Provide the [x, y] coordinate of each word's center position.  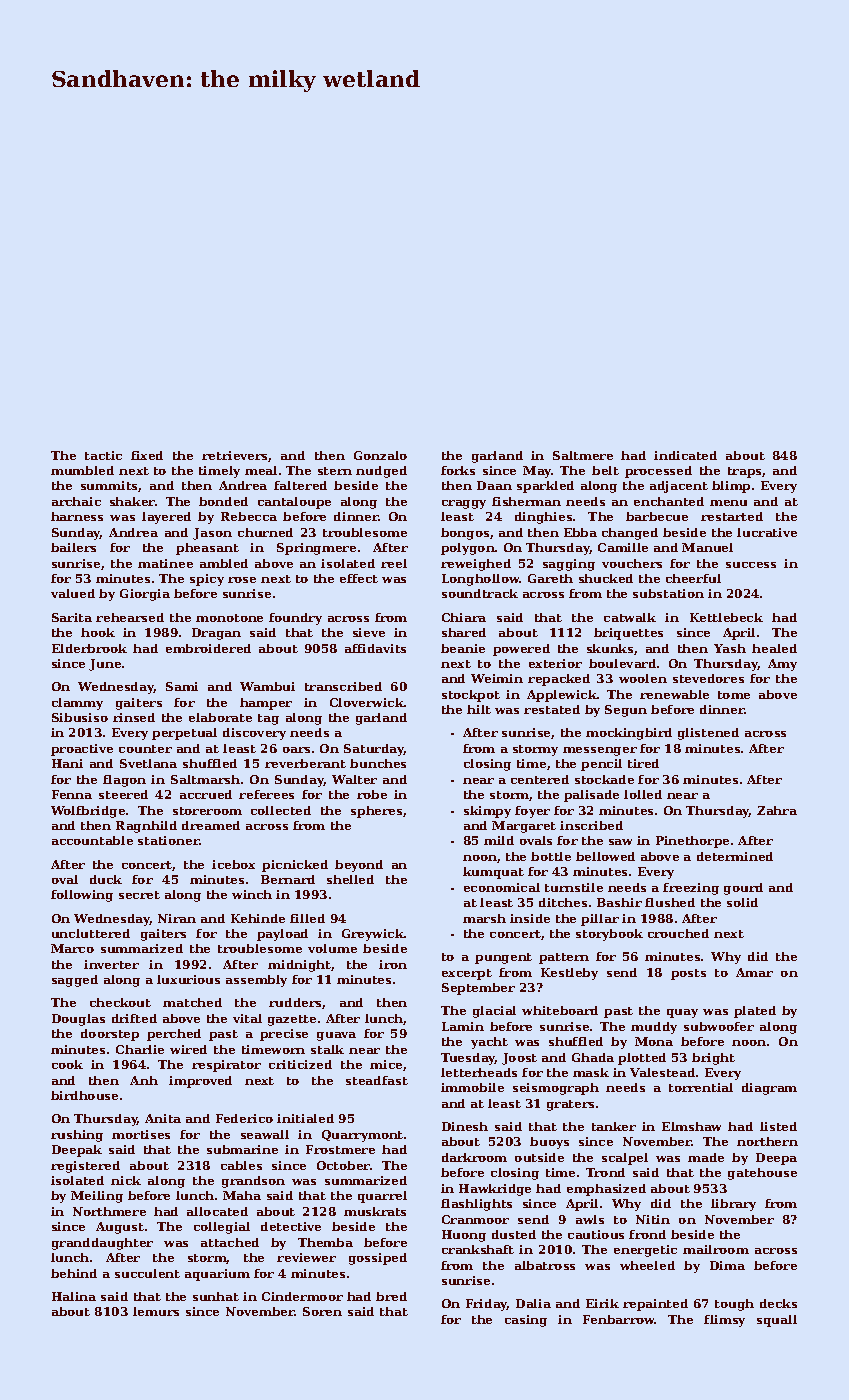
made [706, 1157]
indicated [685, 455]
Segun [626, 711]
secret [139, 895]
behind [74, 1273]
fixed [147, 455]
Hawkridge [495, 1190]
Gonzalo [380, 455]
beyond [359, 866]
